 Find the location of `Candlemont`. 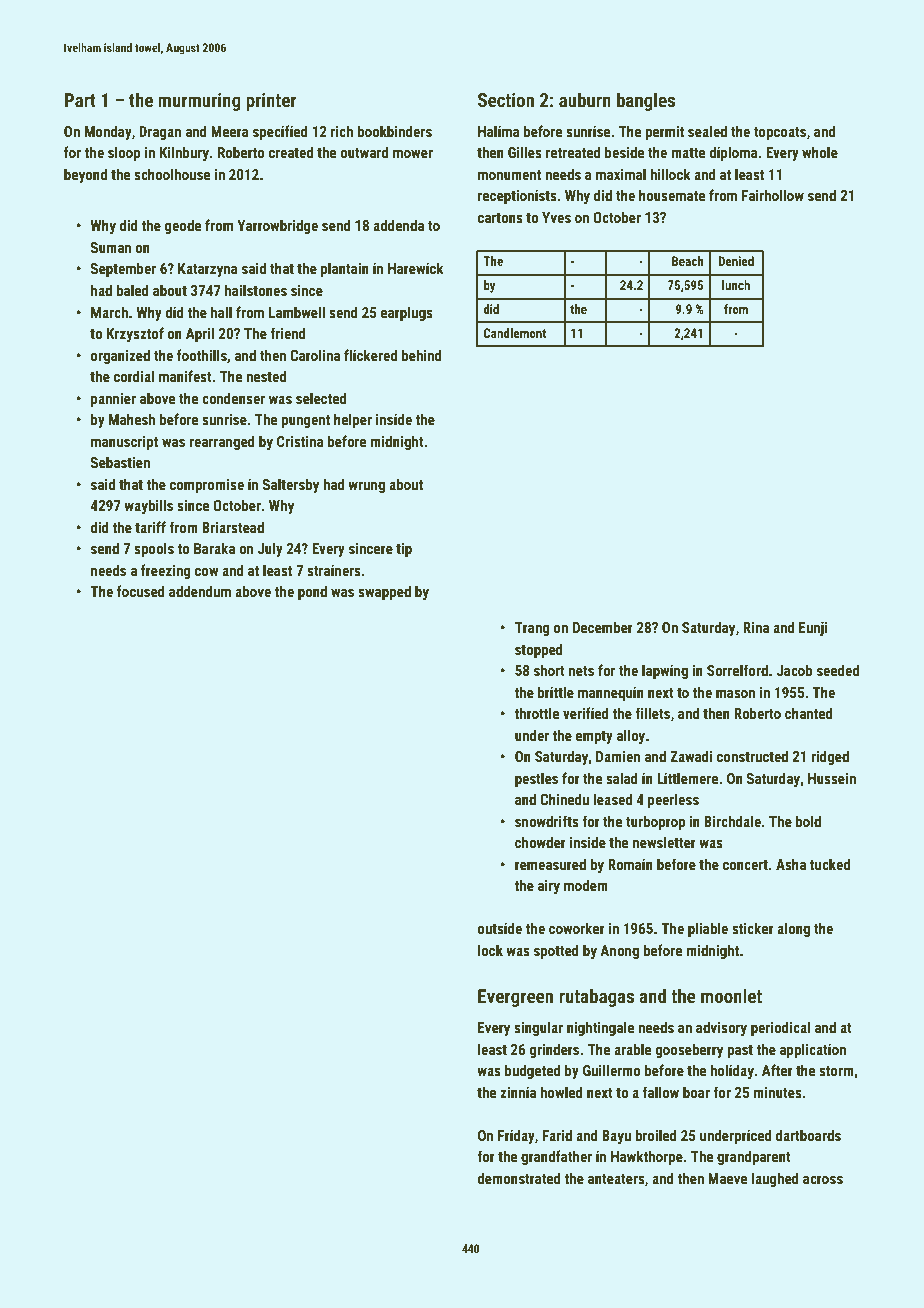

Candlemont is located at coordinates (515, 333).
